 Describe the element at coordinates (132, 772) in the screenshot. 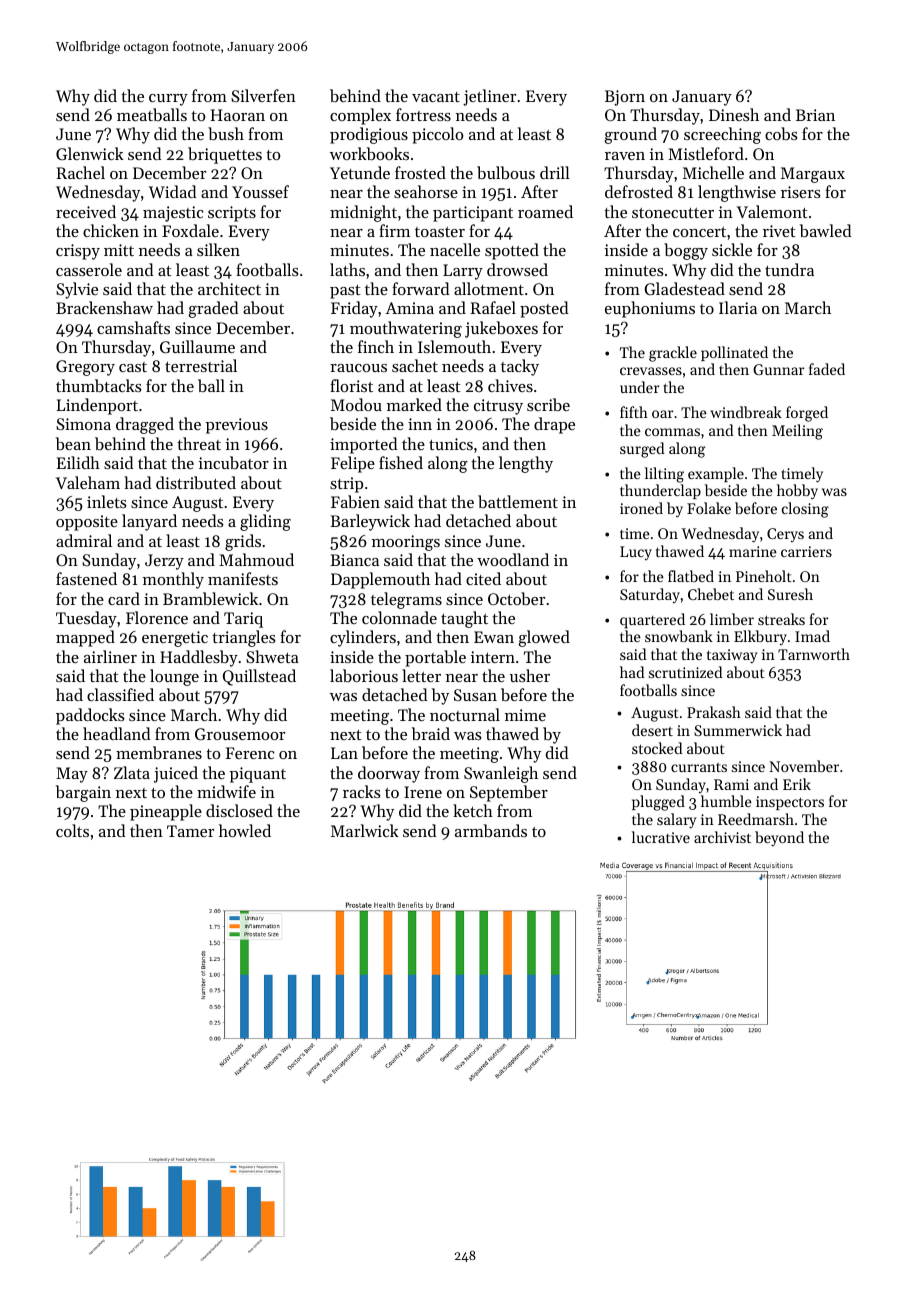

I see `Zlata` at that location.
